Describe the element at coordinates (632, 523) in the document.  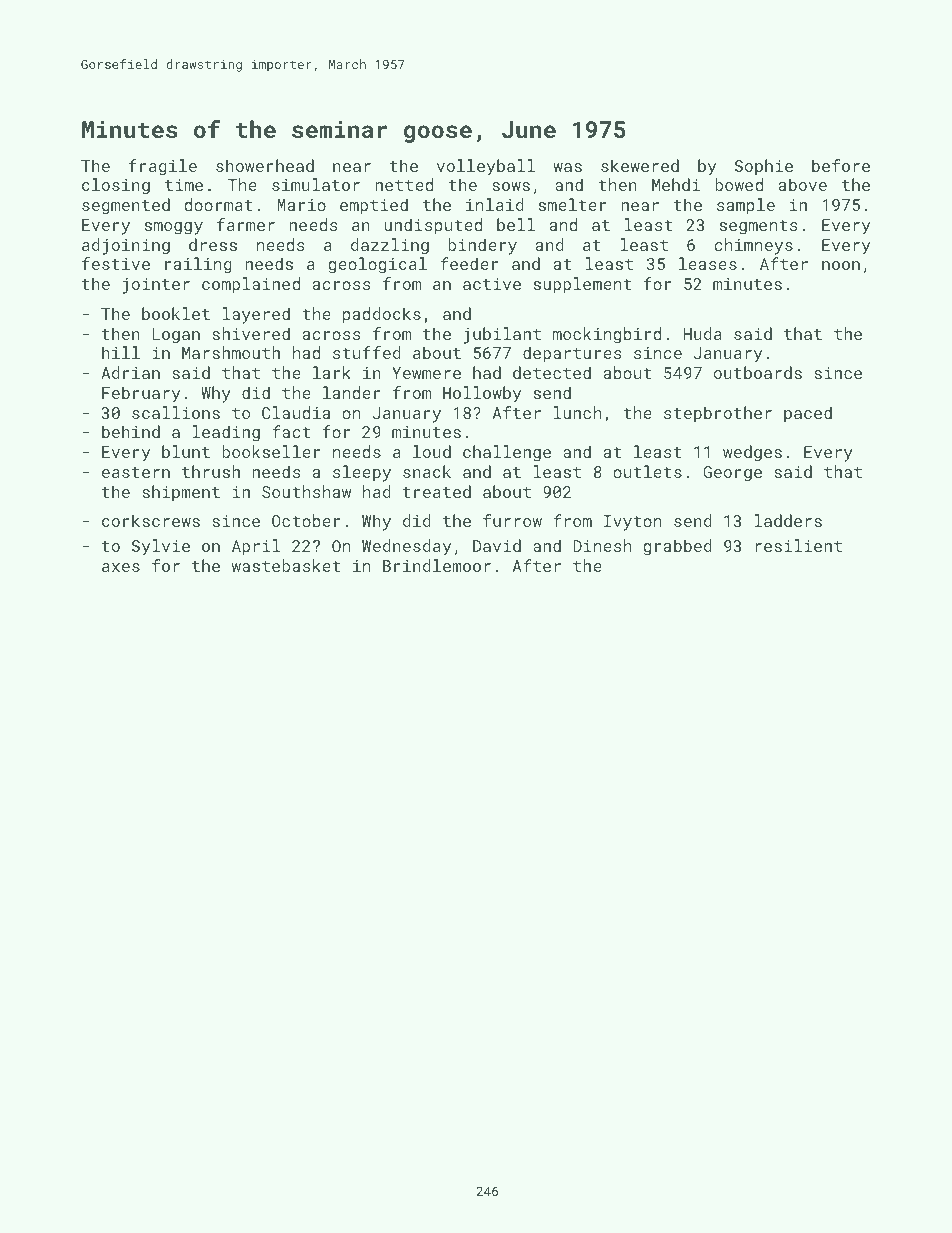
I see `Ivyton` at that location.
